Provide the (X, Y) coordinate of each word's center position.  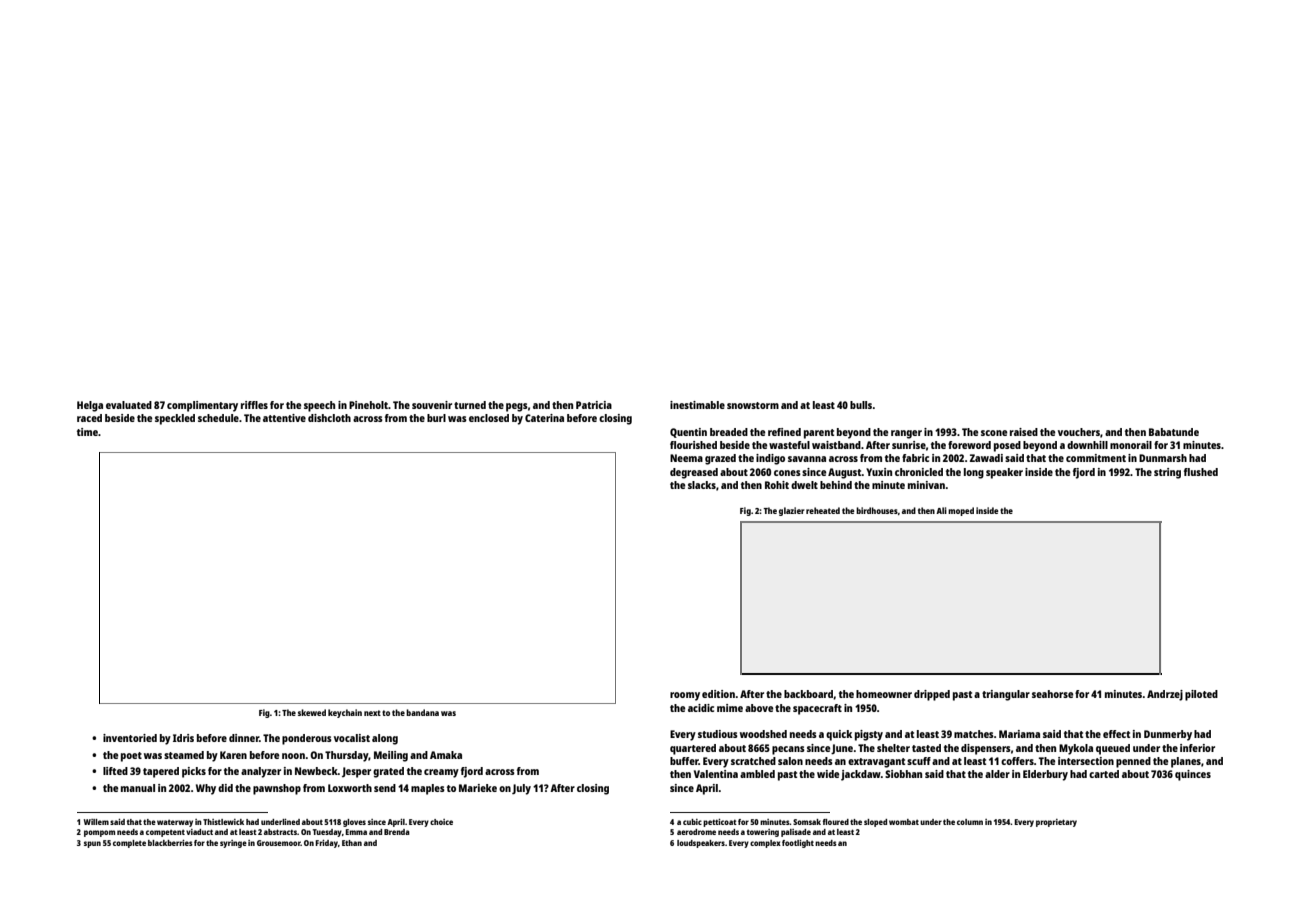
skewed (312, 712)
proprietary (1056, 823)
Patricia (594, 405)
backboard (808, 694)
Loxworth (350, 788)
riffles (254, 405)
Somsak (807, 822)
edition (718, 694)
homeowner (884, 694)
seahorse (1052, 694)
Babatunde (1174, 432)
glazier (792, 511)
